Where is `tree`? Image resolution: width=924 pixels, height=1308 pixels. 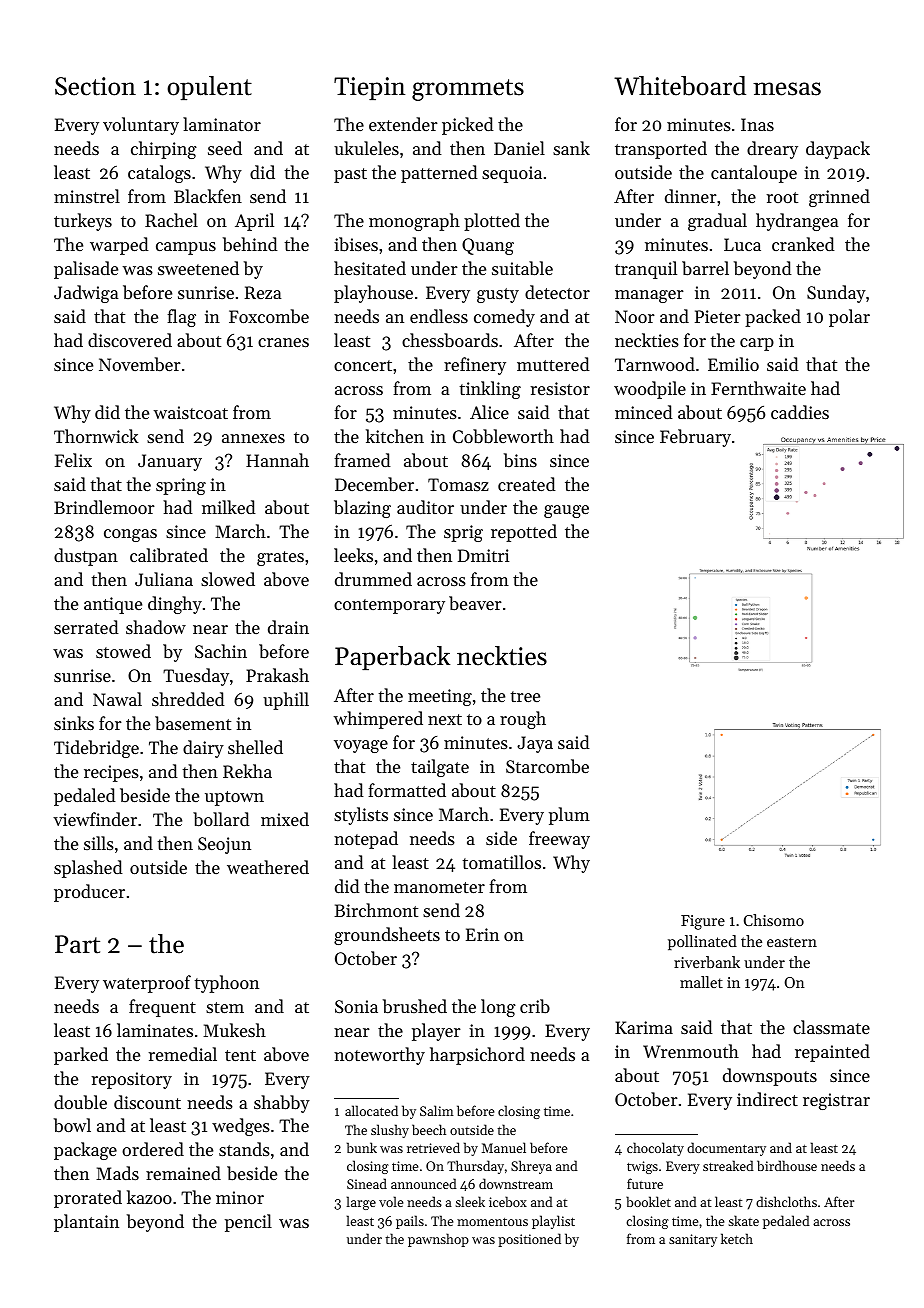
tree is located at coordinates (525, 696).
